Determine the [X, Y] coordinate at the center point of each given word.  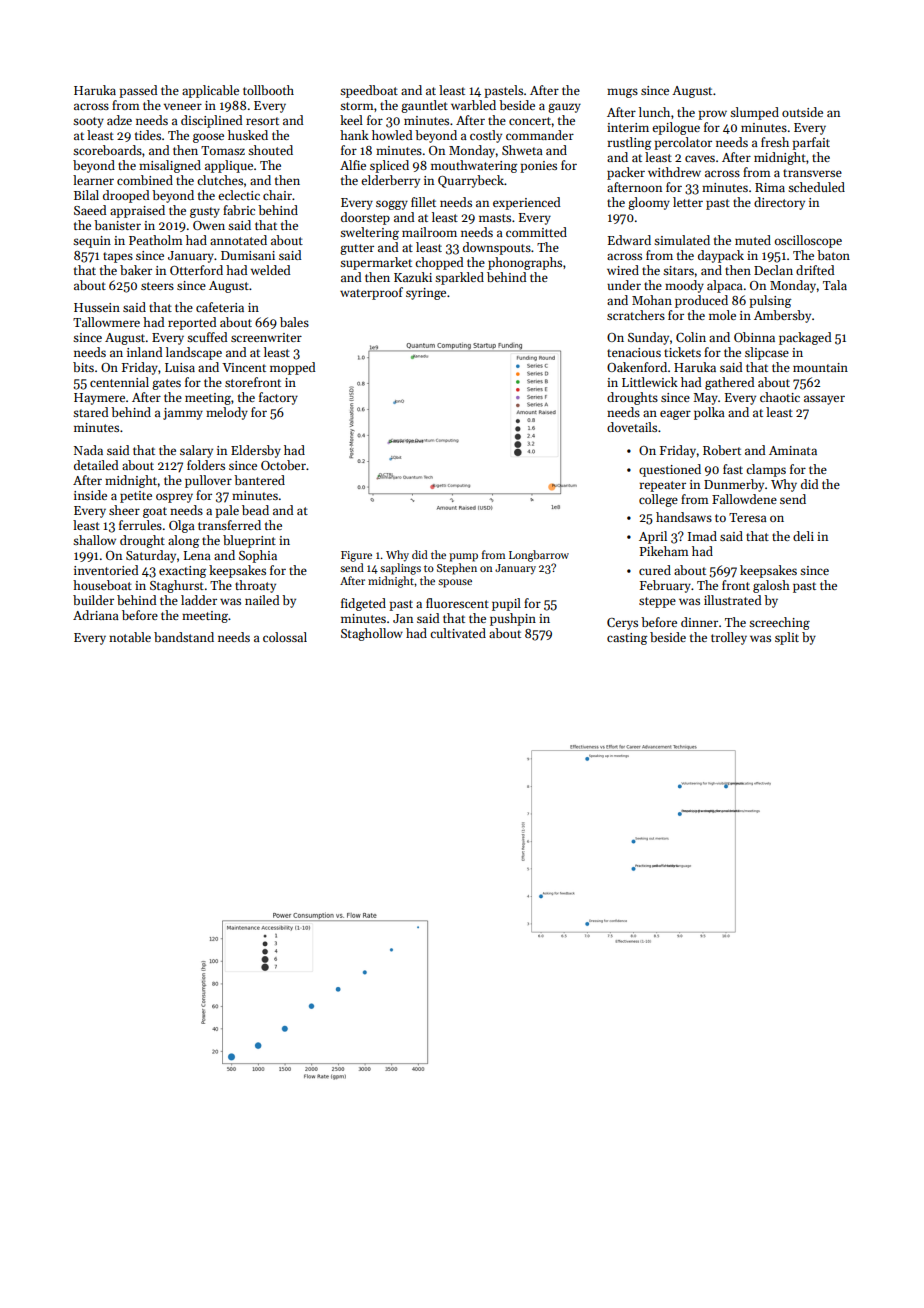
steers [157, 286]
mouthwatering [474, 166]
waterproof [371, 293]
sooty [88, 122]
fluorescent [457, 603]
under [624, 285]
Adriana [96, 615]
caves [700, 158]
